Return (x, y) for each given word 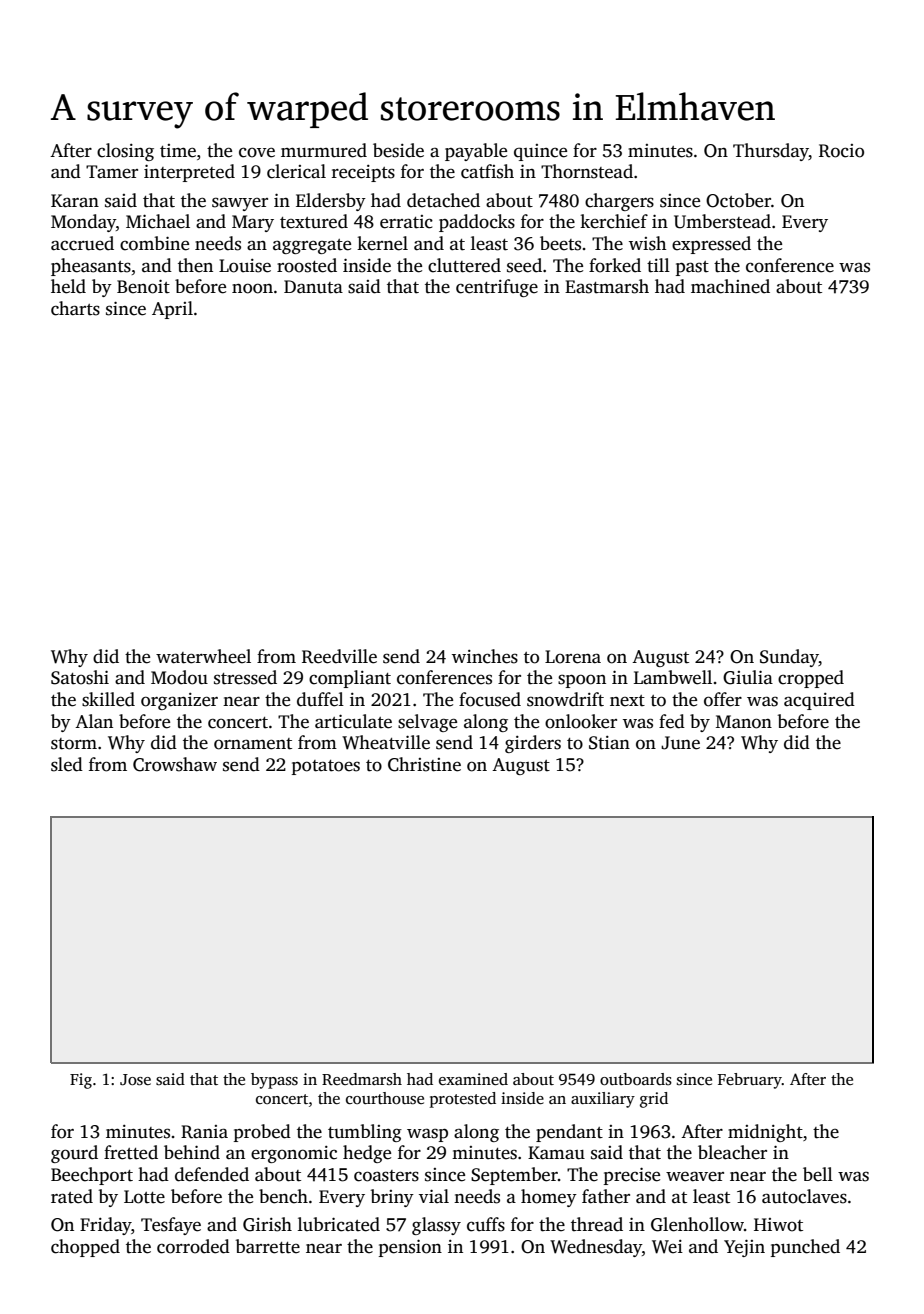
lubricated (339, 1224)
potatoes (326, 767)
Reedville (339, 656)
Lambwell (673, 677)
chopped (85, 1248)
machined (730, 286)
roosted (307, 265)
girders (533, 744)
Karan (75, 201)
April (172, 310)
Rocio (841, 151)
